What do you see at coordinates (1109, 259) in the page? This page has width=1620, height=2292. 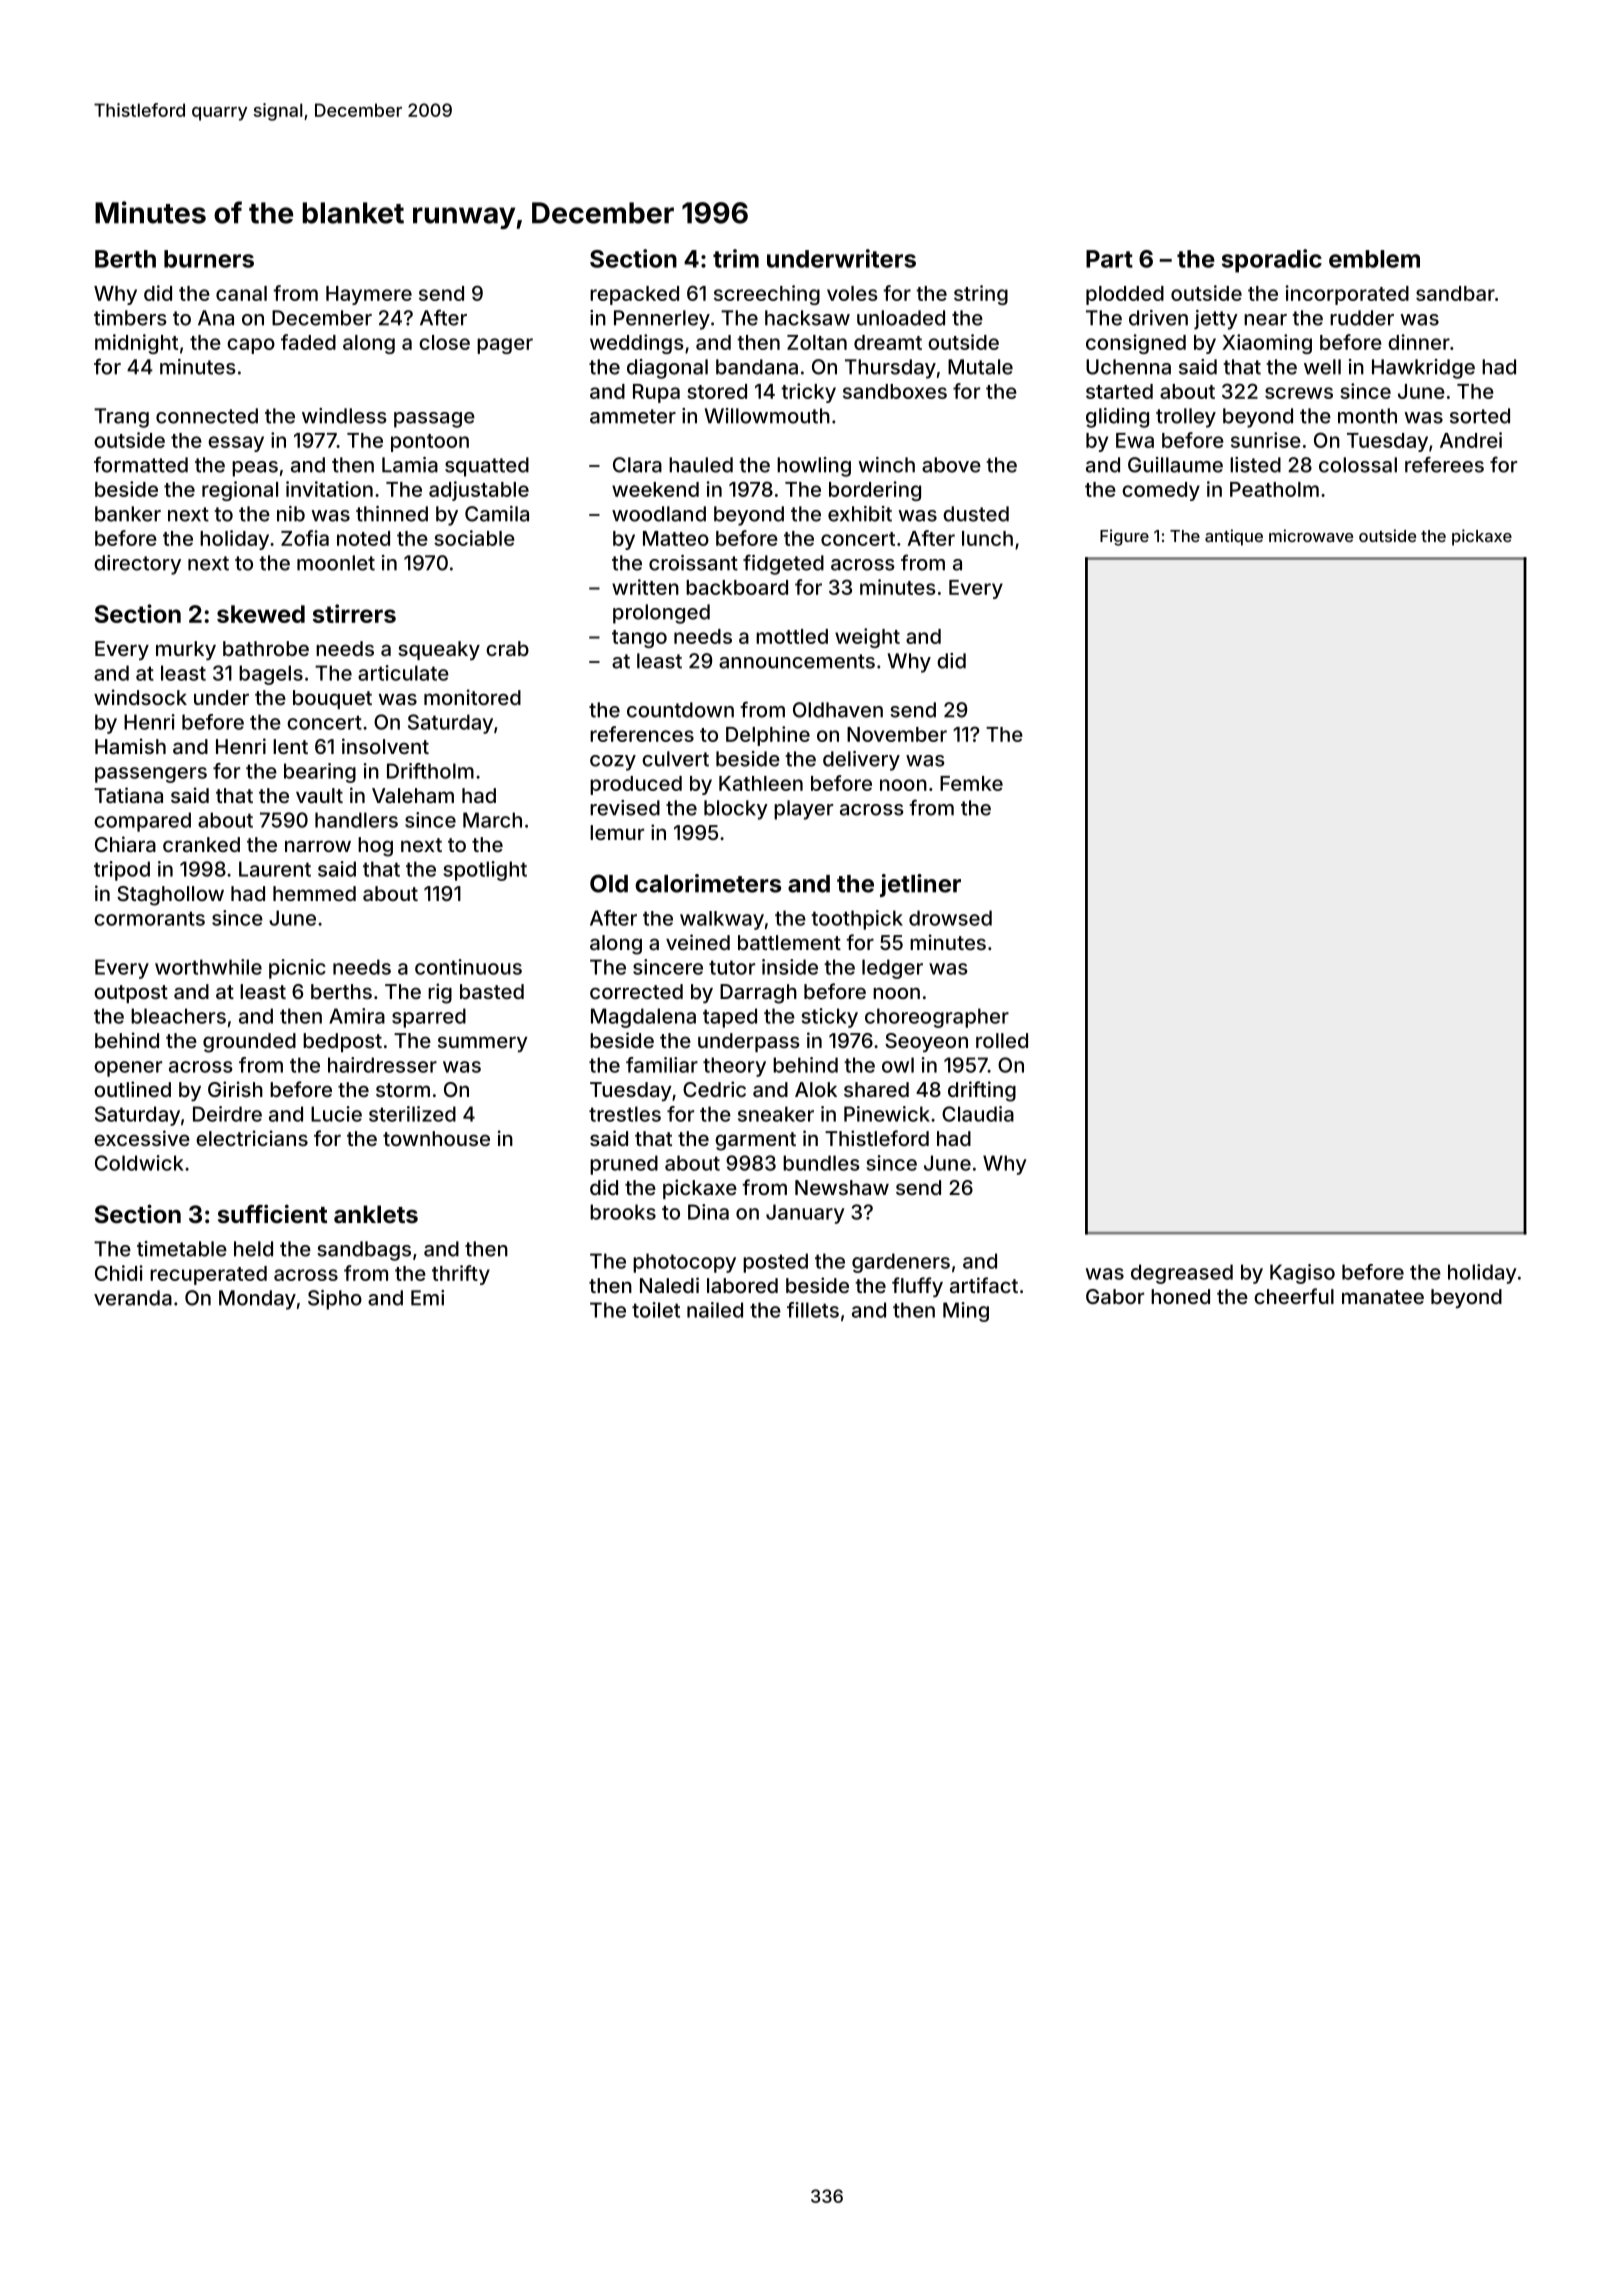 I see `Part` at bounding box center [1109, 259].
